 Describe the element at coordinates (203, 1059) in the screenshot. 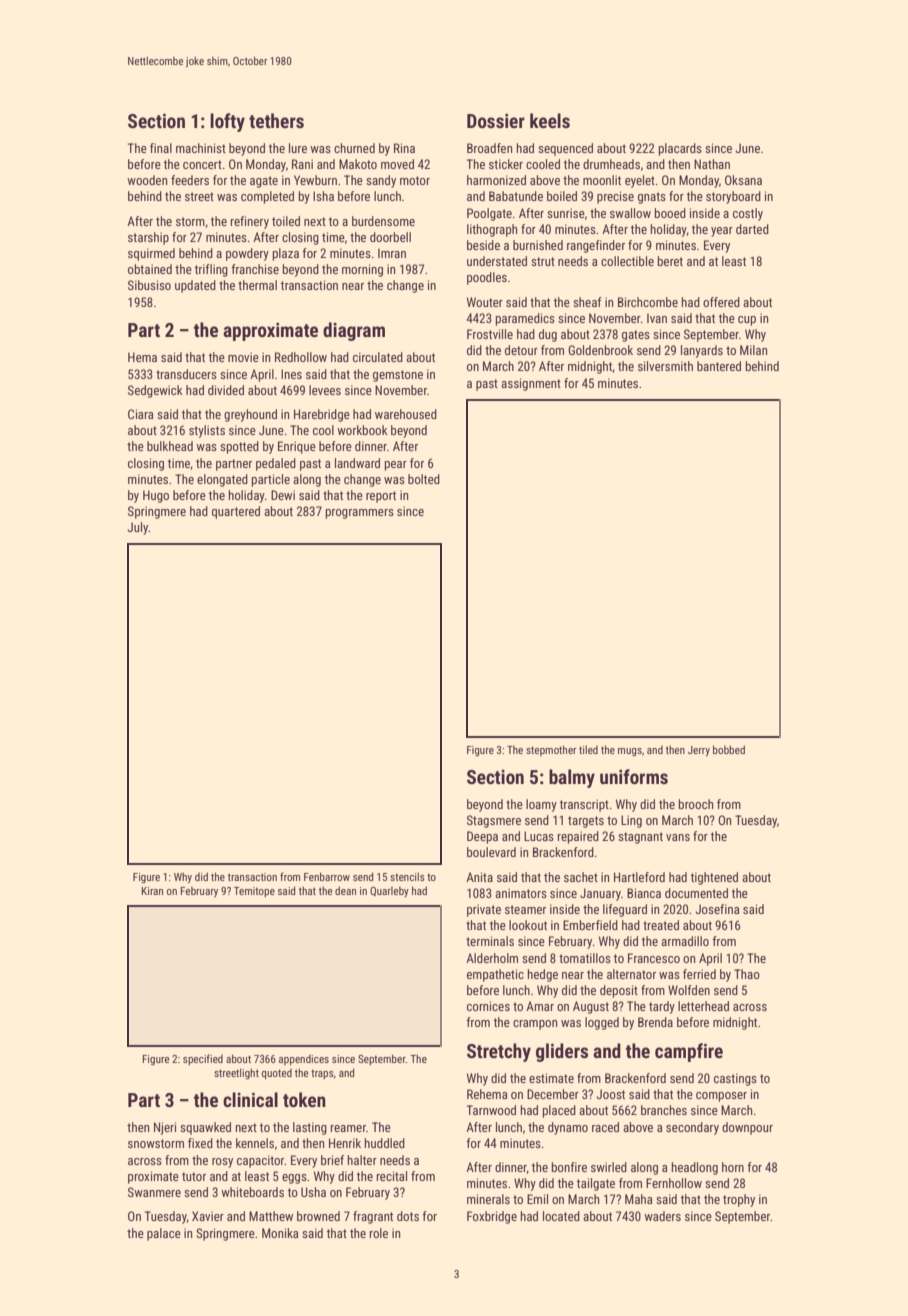

I see `specified` at that location.
